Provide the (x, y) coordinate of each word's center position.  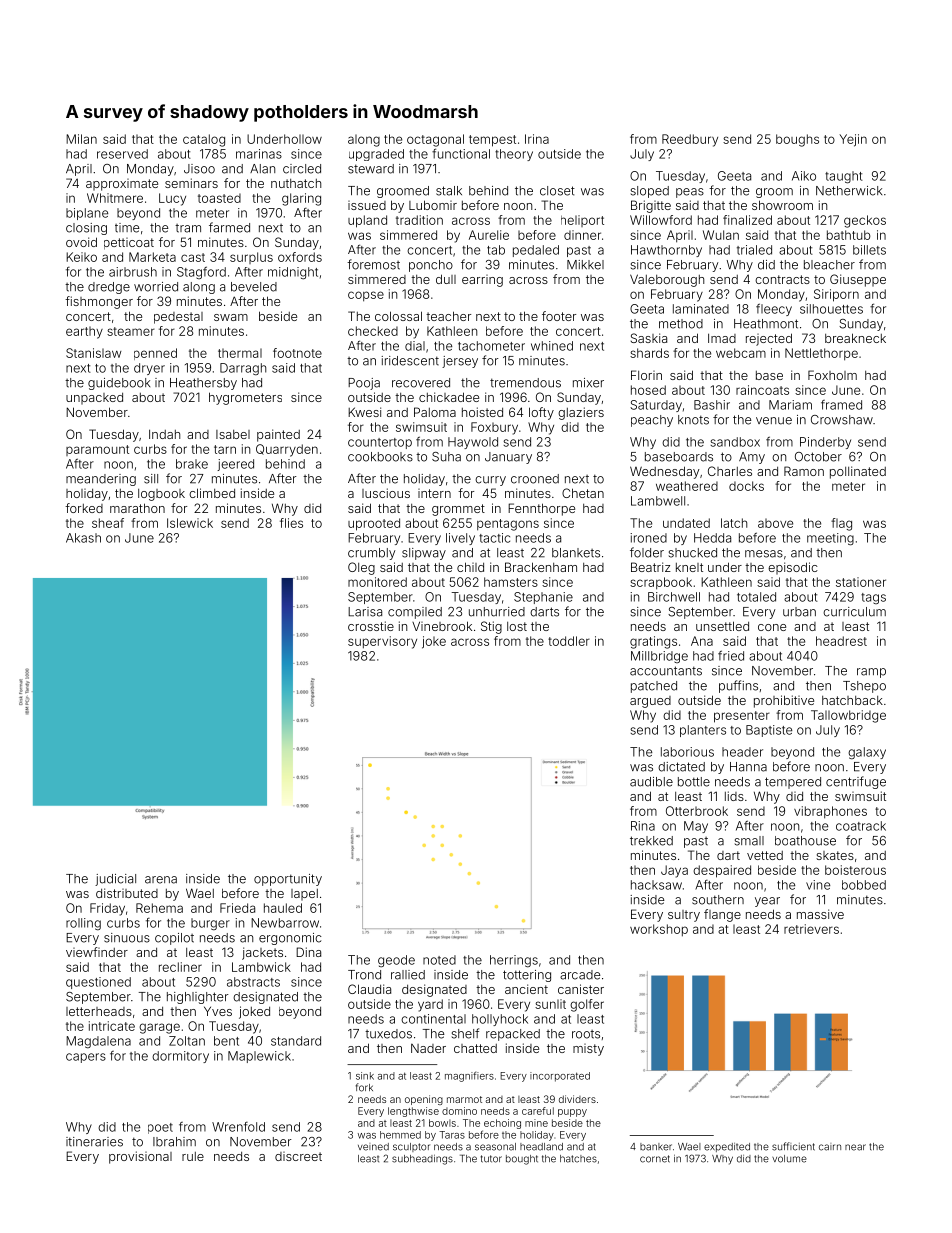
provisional (140, 1157)
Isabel (233, 434)
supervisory (382, 642)
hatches (578, 1159)
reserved (122, 154)
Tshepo (864, 687)
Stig (491, 627)
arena (161, 880)
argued (650, 702)
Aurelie (489, 235)
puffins (738, 686)
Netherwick (849, 191)
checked (373, 331)
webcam (741, 353)
